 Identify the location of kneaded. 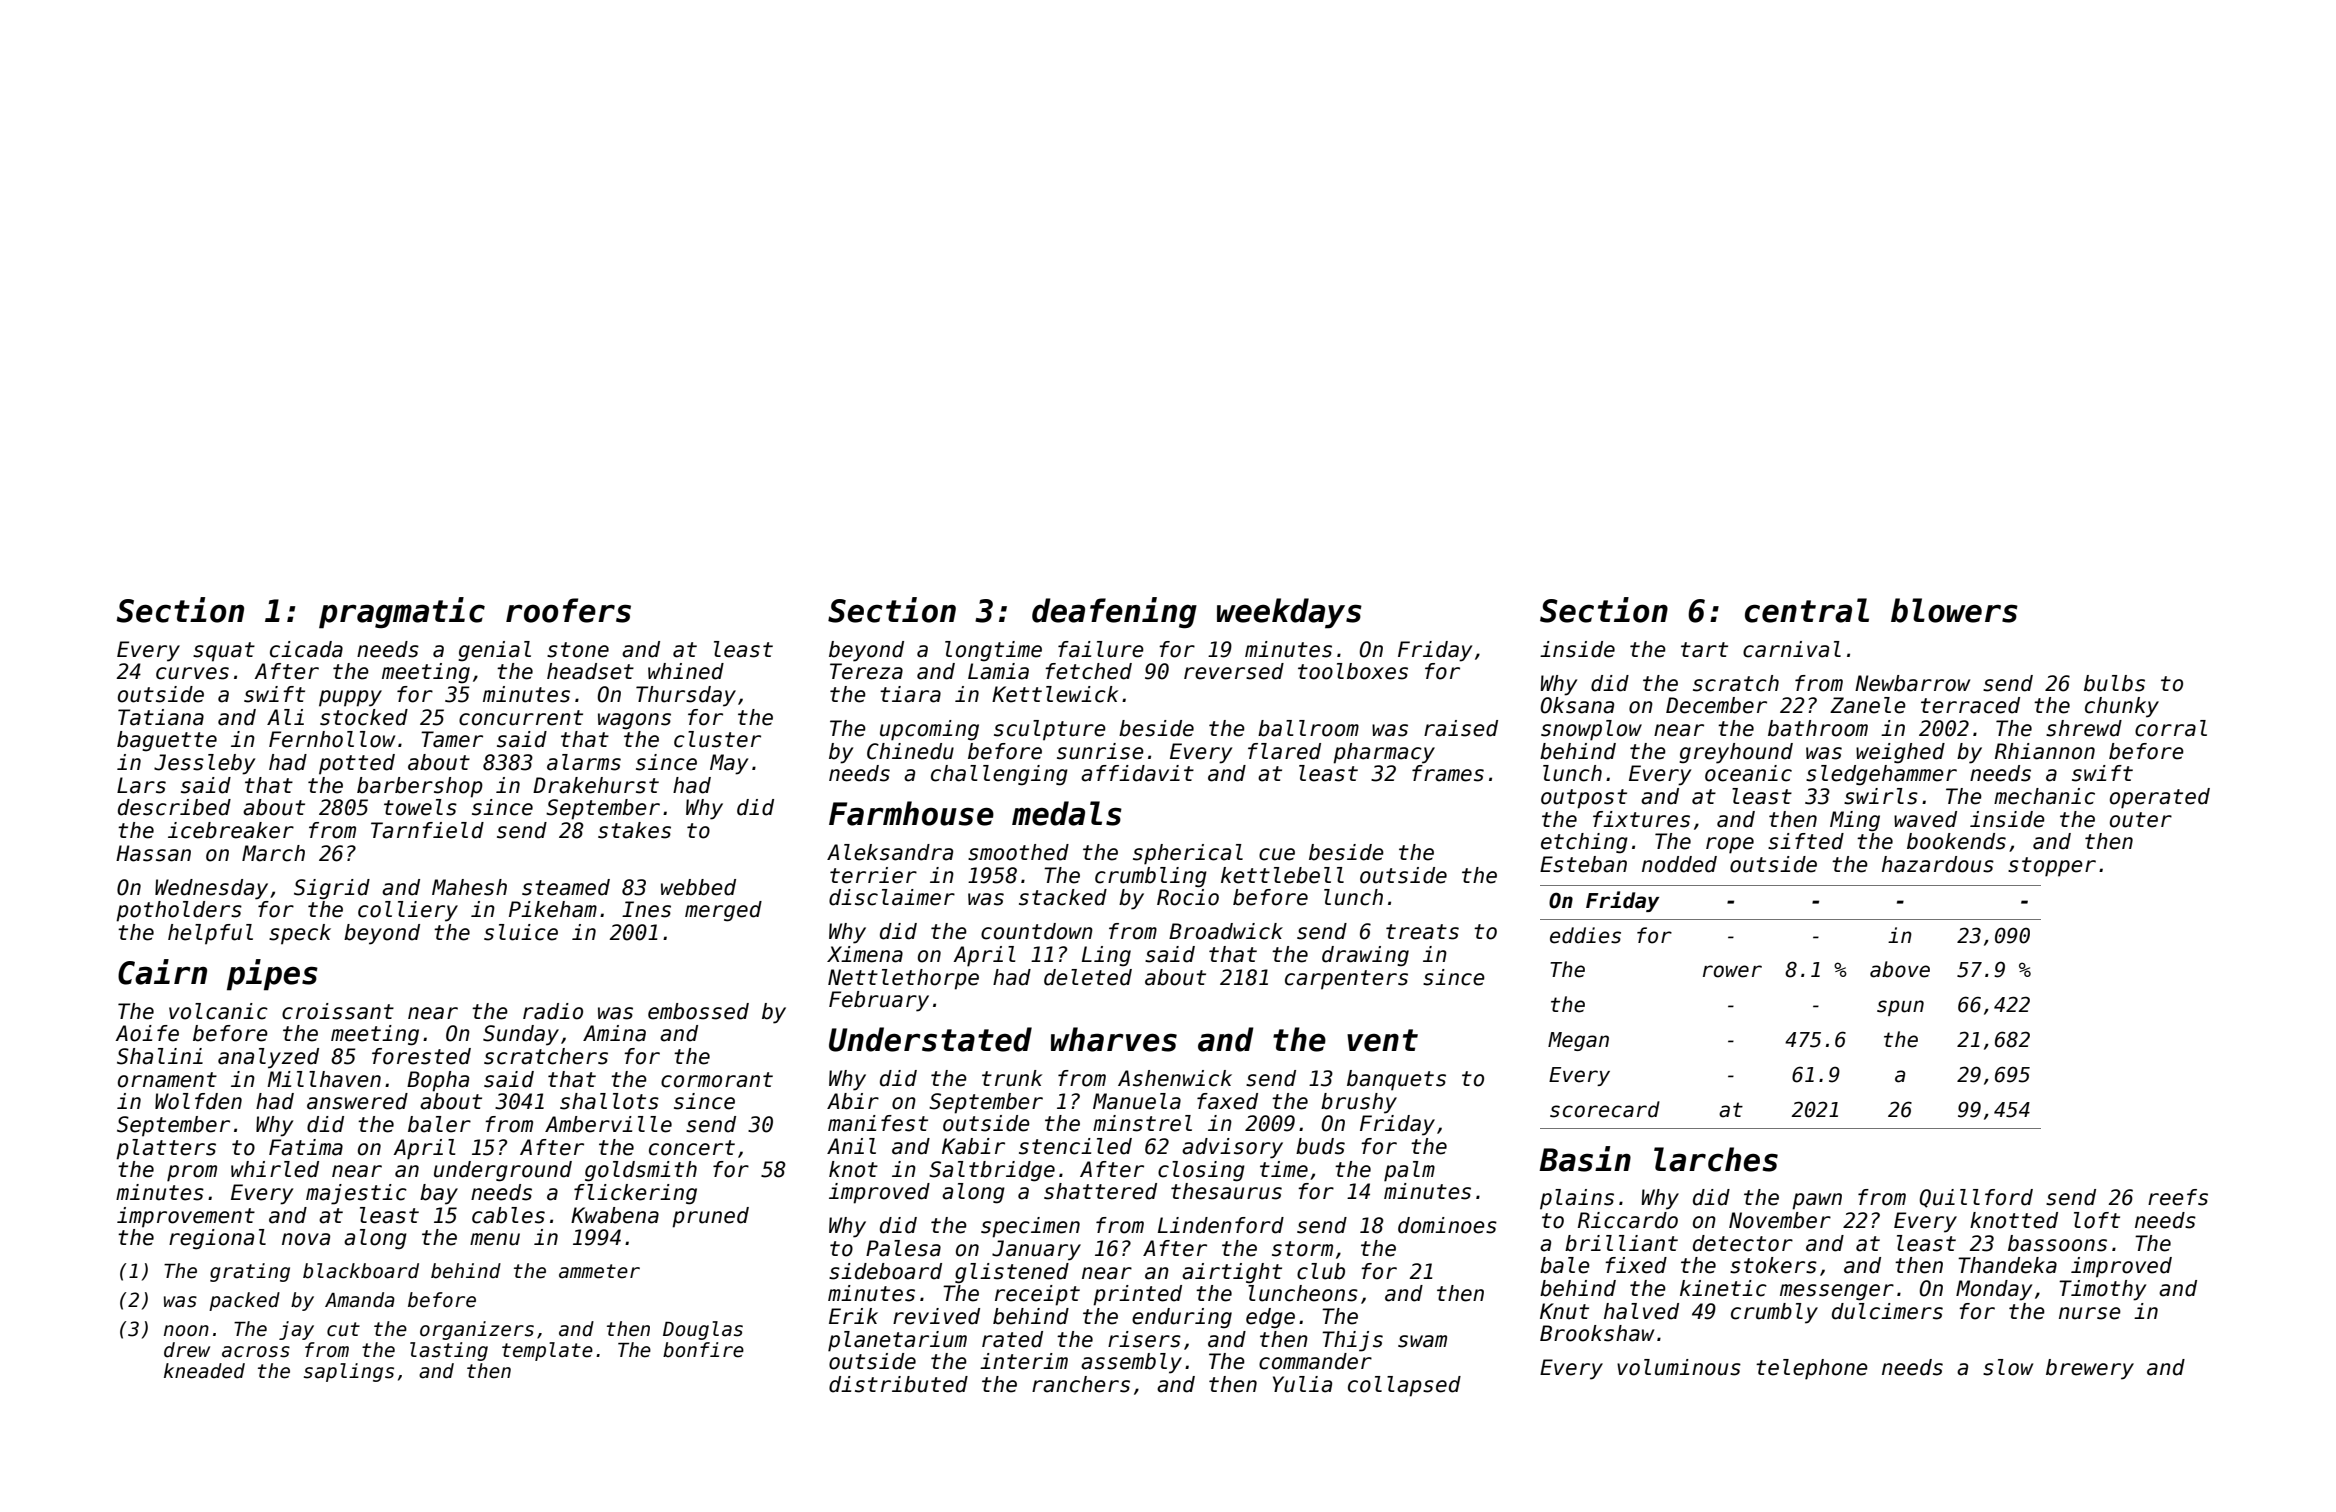
(204, 1371).
